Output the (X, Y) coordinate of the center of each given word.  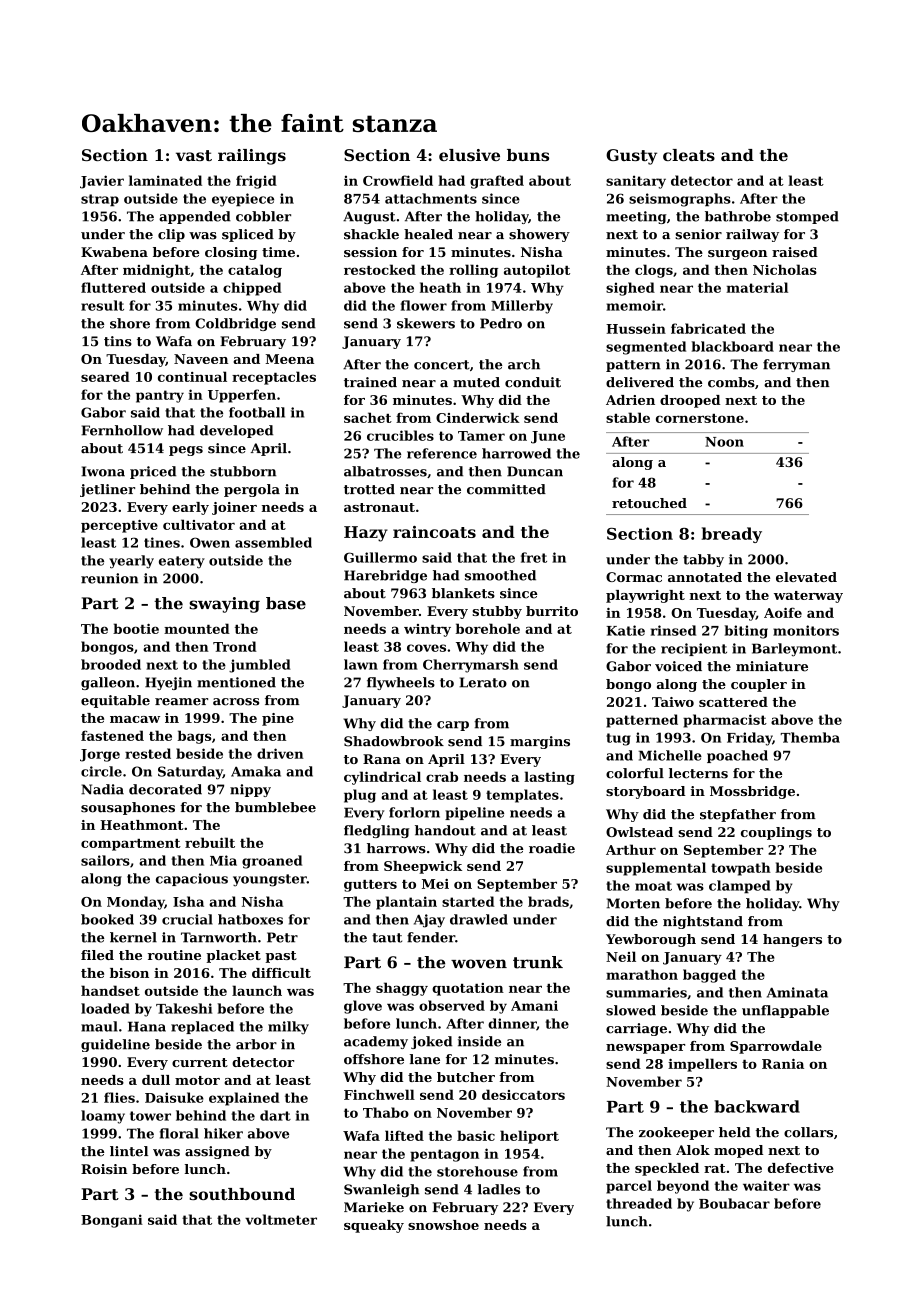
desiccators (523, 1094)
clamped (740, 887)
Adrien (630, 400)
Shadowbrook (394, 741)
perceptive (119, 526)
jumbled (260, 666)
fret (534, 557)
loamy (103, 1117)
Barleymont (794, 650)
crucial (187, 919)
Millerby (522, 307)
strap (100, 200)
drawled (479, 919)
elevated (806, 577)
